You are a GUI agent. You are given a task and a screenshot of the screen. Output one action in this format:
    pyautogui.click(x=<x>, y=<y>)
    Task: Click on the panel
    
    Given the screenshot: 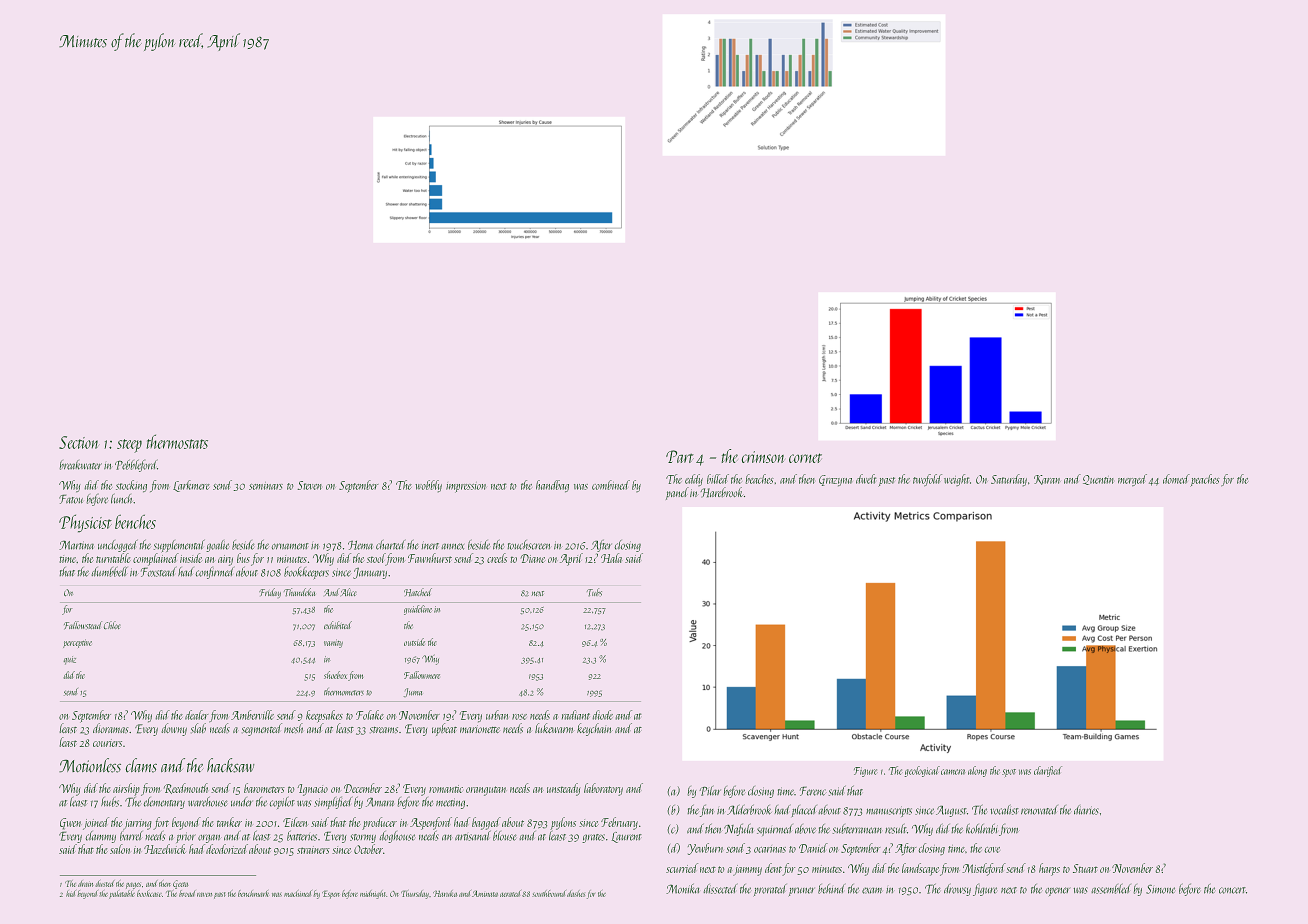 What is the action you would take?
    pyautogui.click(x=677, y=493)
